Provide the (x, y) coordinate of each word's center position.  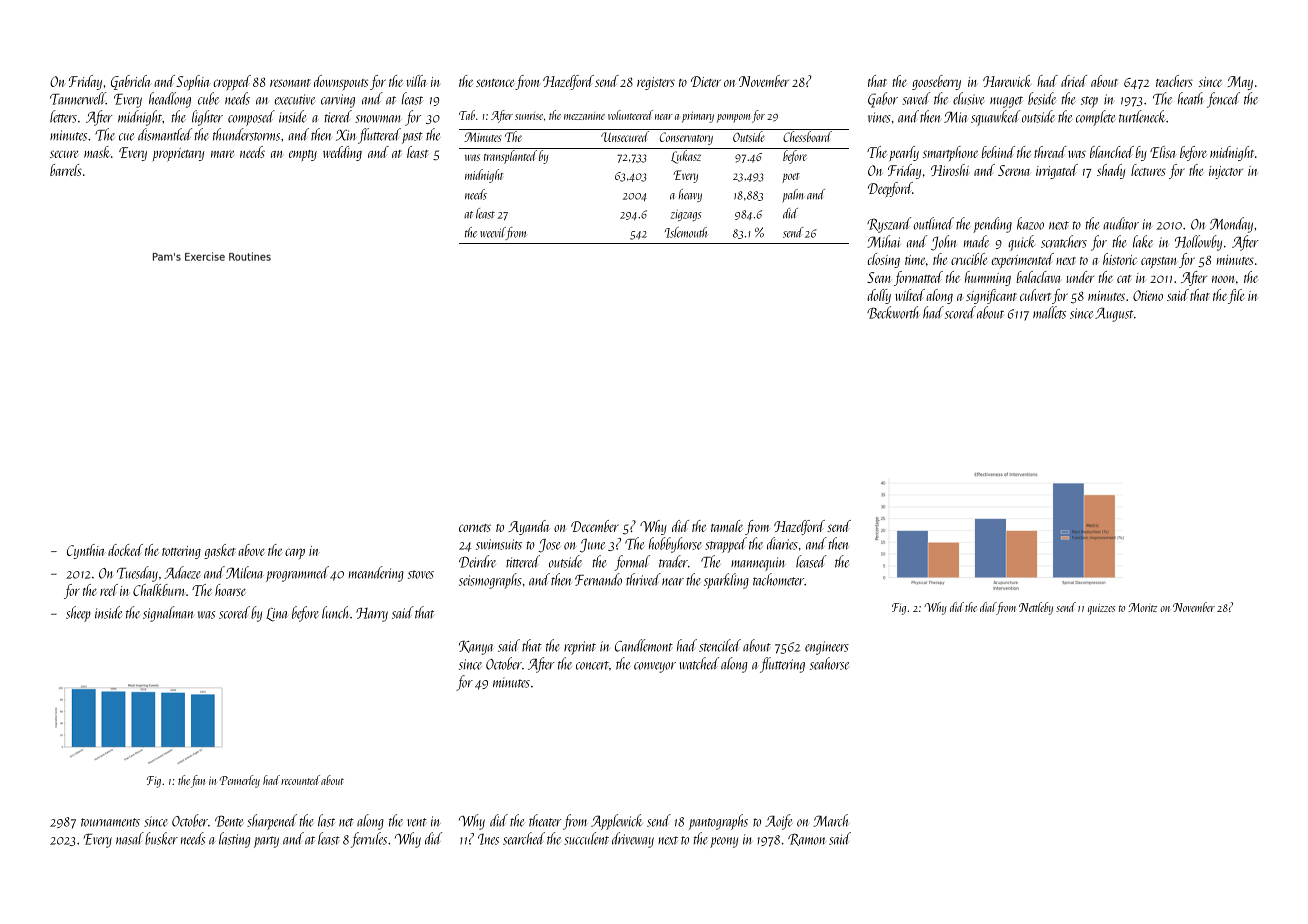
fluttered (379, 136)
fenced (1223, 100)
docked (125, 550)
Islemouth (686, 232)
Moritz (1142, 607)
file (1236, 296)
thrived (643, 579)
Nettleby (1036, 608)
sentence (495, 83)
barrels (66, 170)
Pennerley (240, 781)
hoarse (230, 590)
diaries (782, 543)
